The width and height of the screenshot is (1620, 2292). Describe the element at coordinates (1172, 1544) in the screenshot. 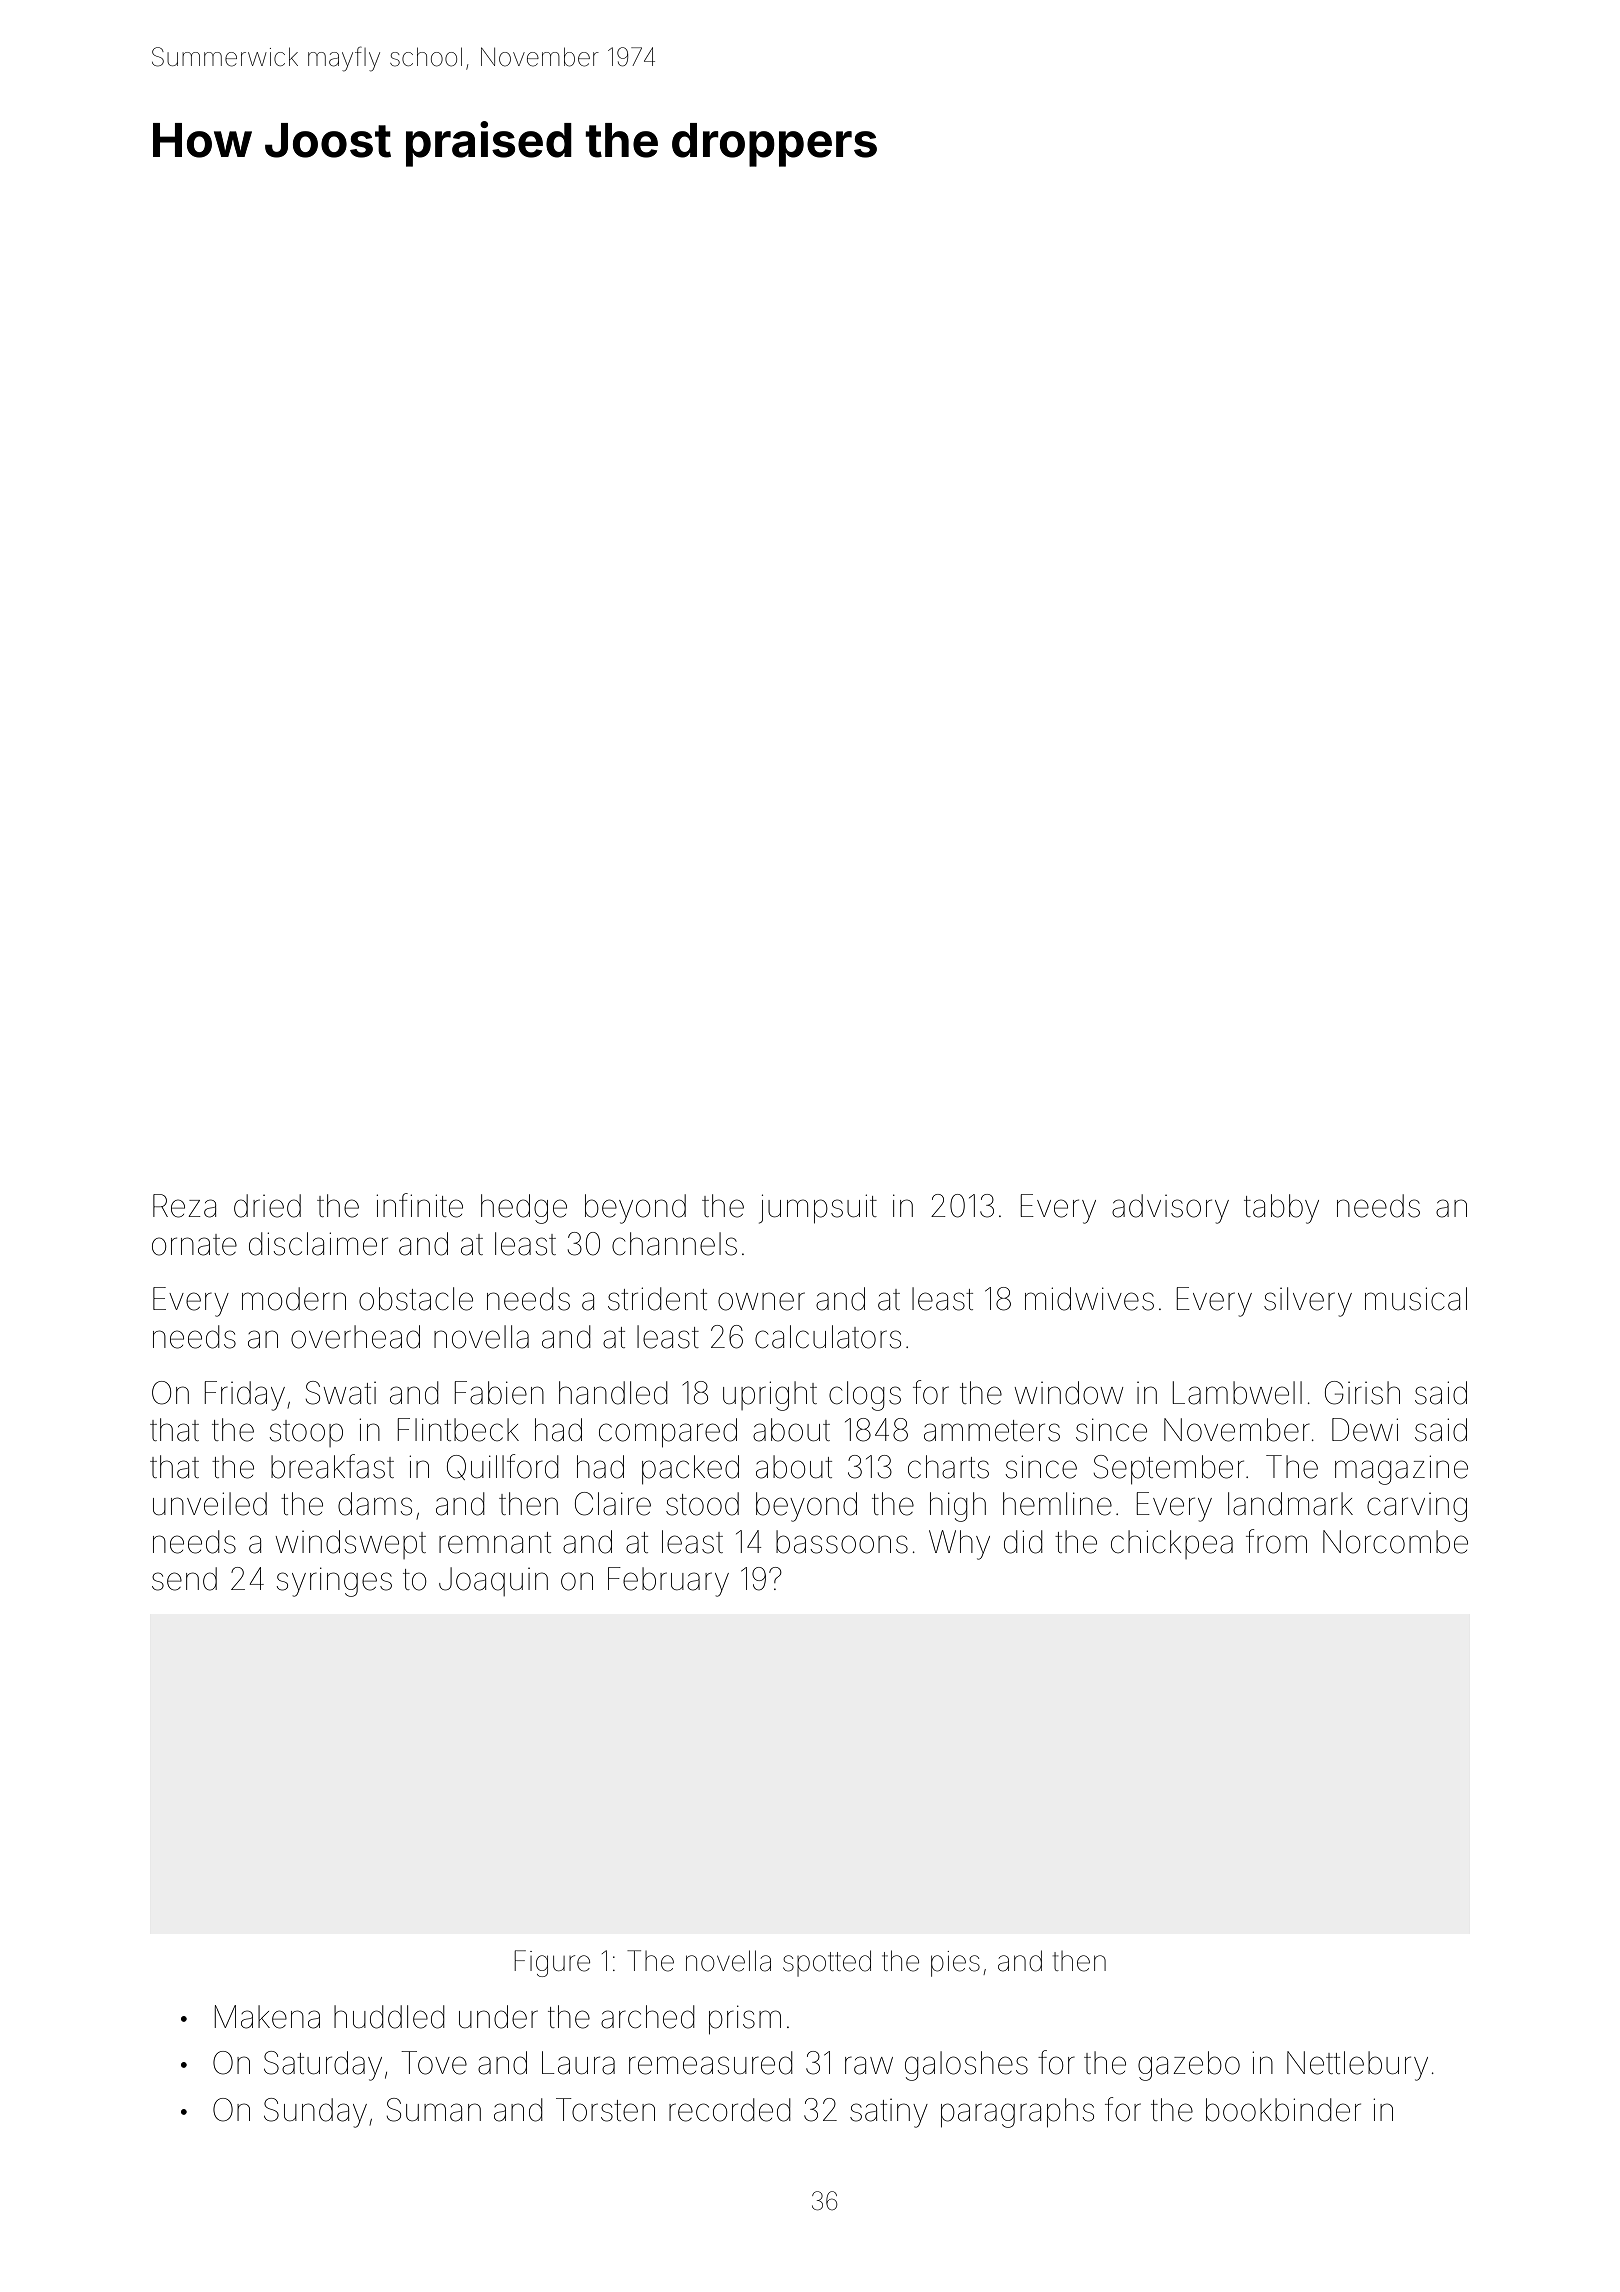

I see `chickpea` at that location.
